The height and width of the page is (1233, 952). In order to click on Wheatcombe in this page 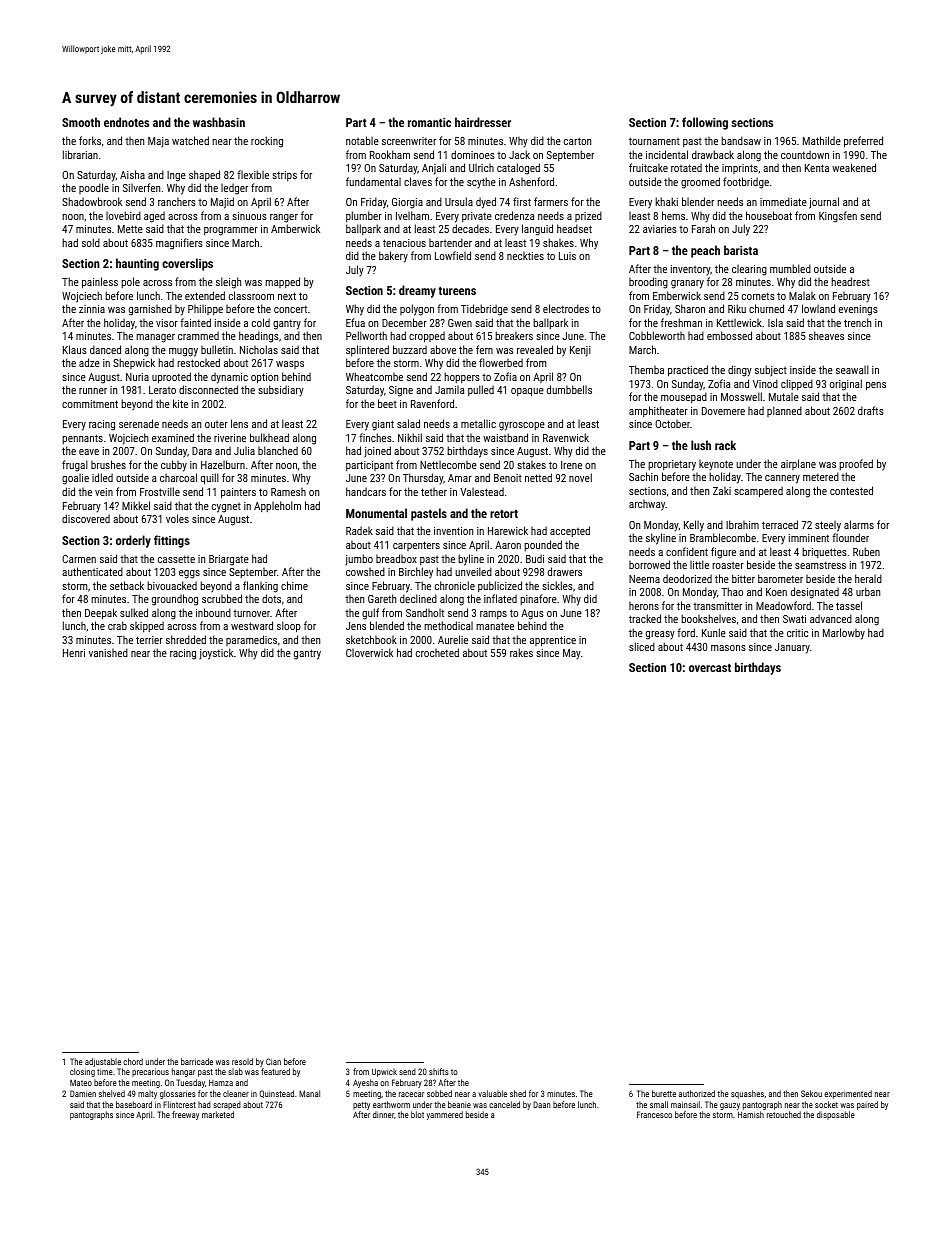, I will do `click(374, 376)`.
